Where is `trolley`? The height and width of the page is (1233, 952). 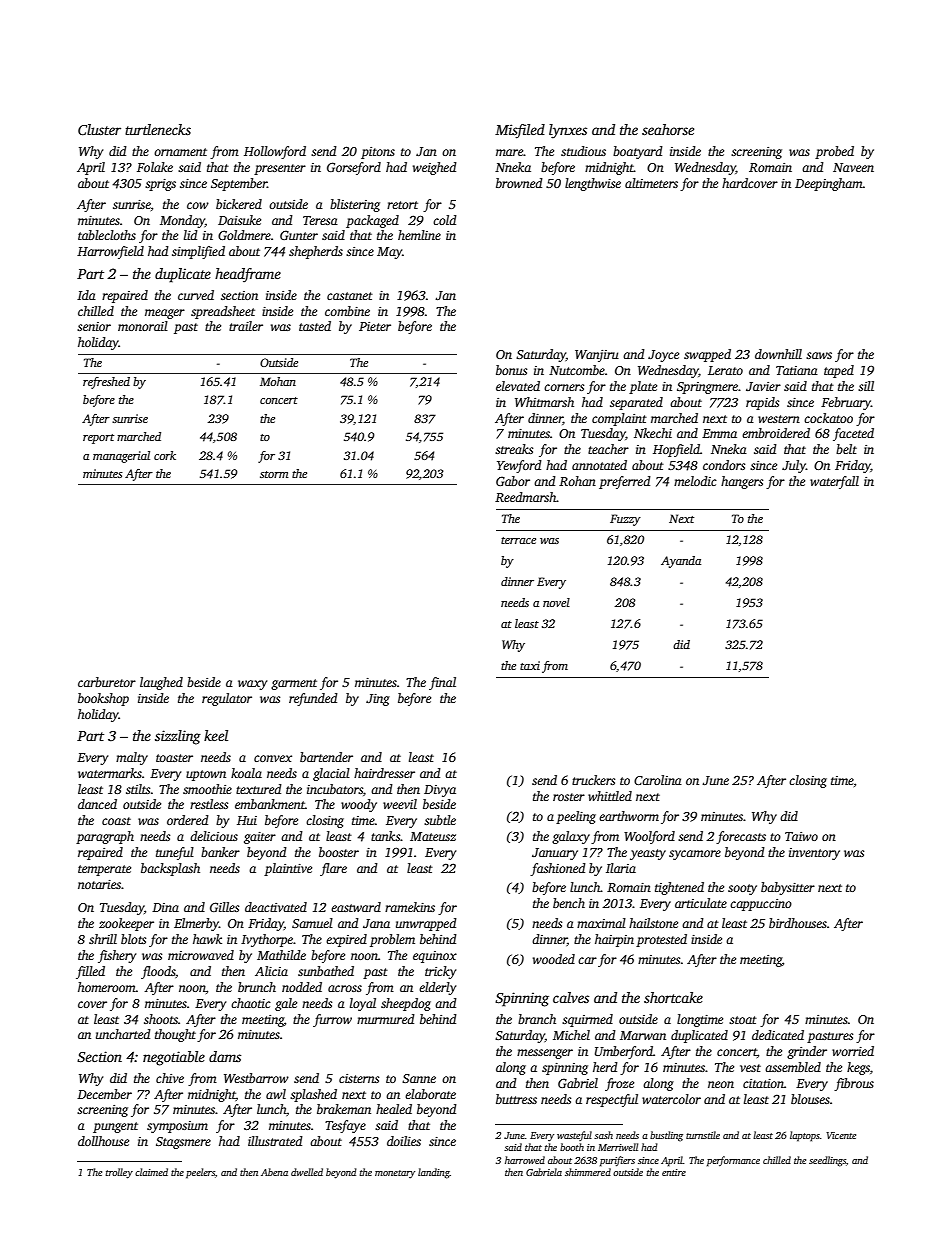
trolley is located at coordinates (119, 1173).
